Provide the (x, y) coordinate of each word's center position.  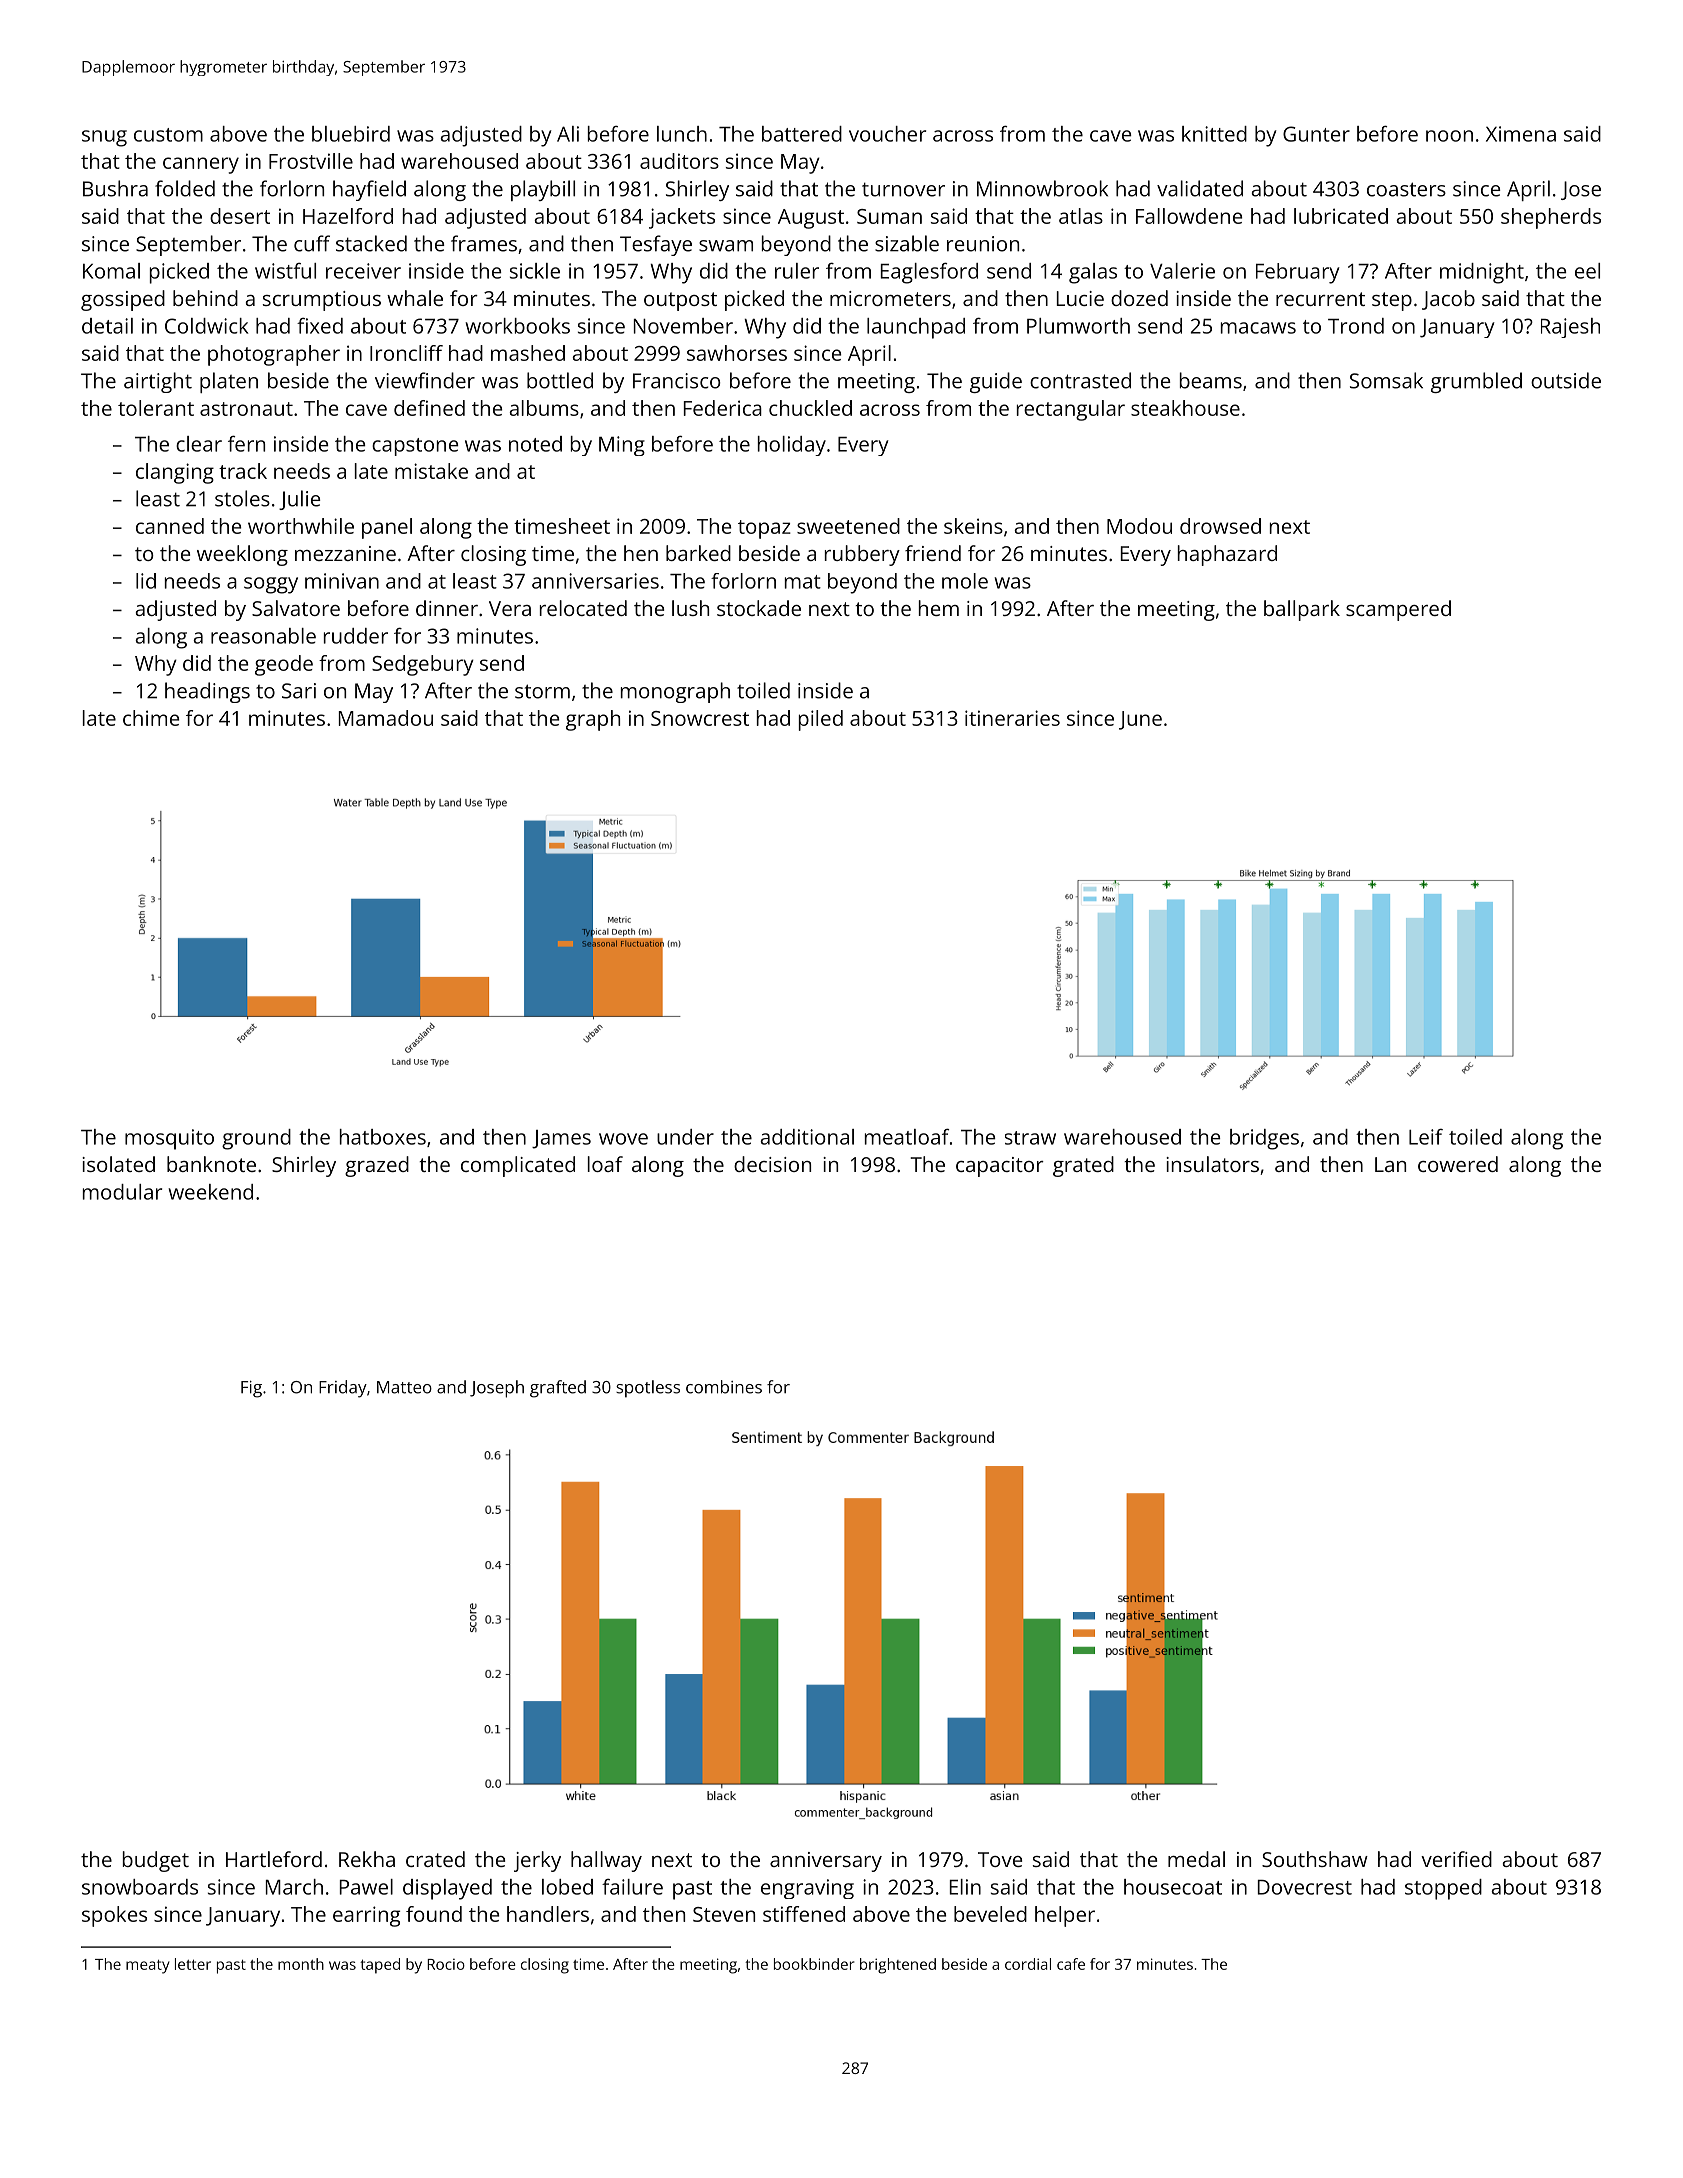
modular (122, 1192)
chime (151, 718)
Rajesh (1570, 328)
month (301, 1964)
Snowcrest (700, 718)
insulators (1212, 1164)
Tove (1000, 1859)
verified (1456, 1859)
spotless (648, 1389)
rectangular (1071, 410)
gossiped (123, 300)
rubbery (862, 555)
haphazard (1227, 555)
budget (156, 1861)
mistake (431, 471)
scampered (1398, 610)
